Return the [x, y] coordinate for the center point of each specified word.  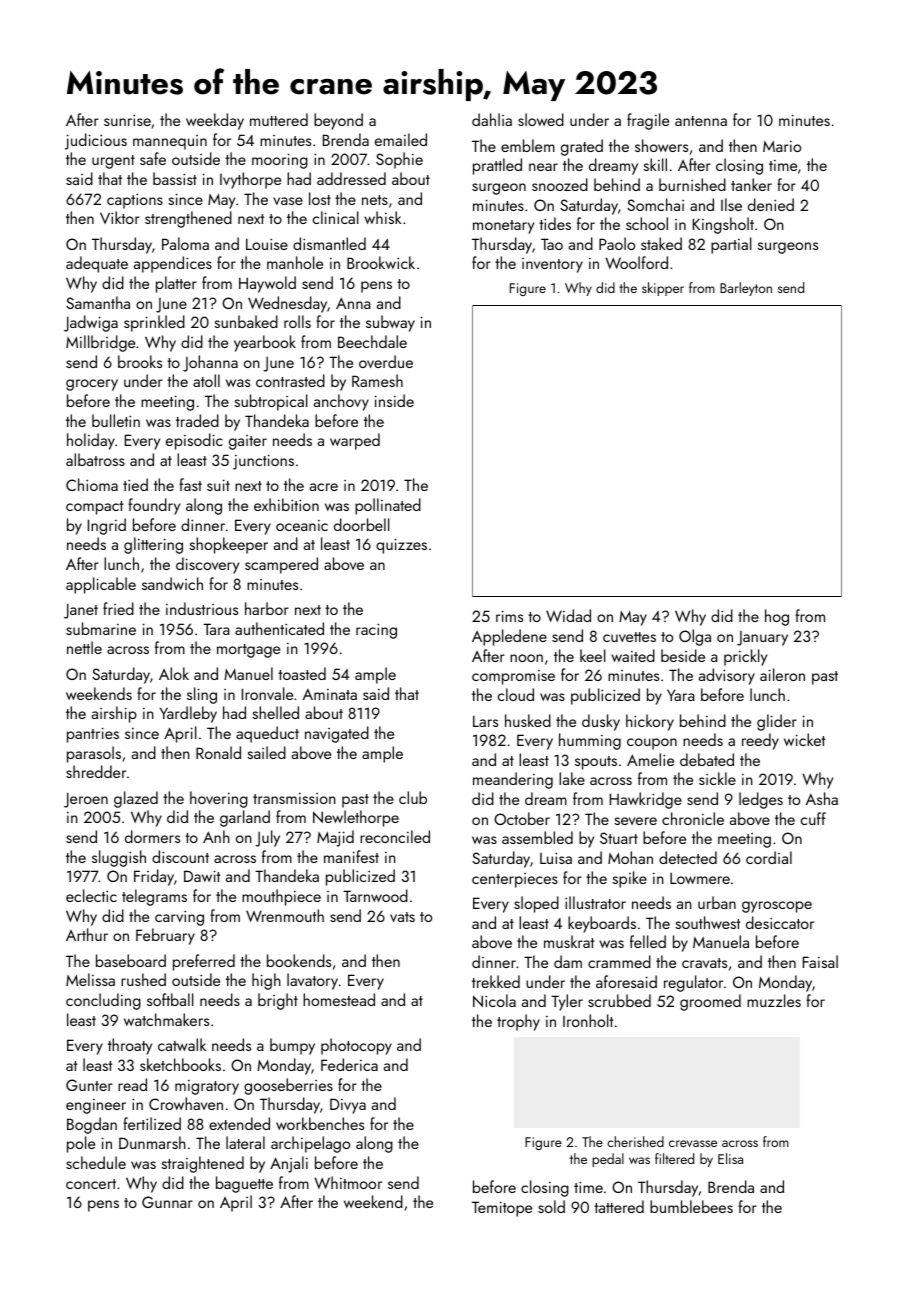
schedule [96, 1162]
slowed [541, 119]
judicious [96, 141]
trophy [518, 1022]
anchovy [341, 402]
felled [648, 941]
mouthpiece [281, 897]
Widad [568, 615]
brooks [140, 361]
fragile [648, 121]
